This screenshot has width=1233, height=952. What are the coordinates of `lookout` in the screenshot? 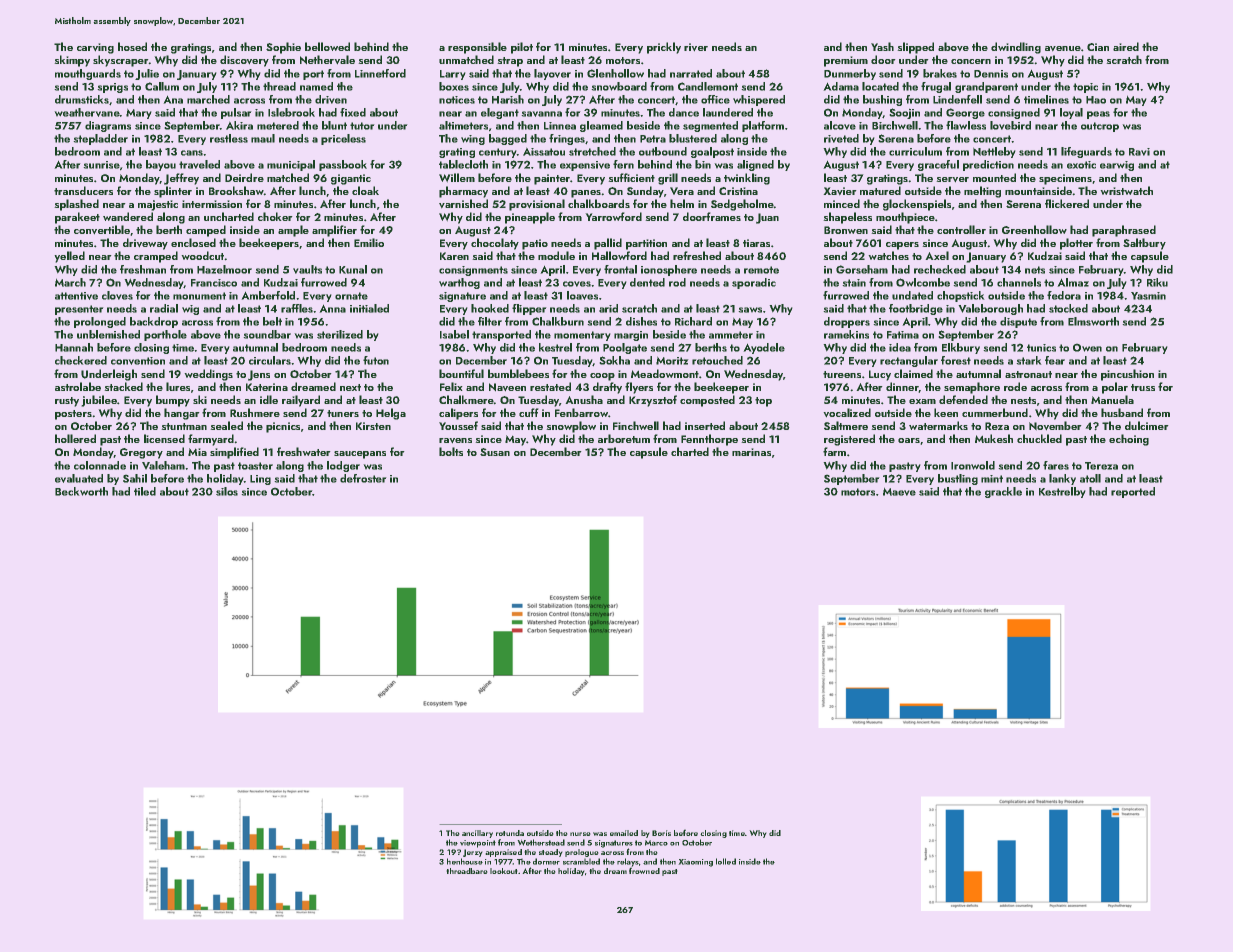 It's located at (503, 871).
